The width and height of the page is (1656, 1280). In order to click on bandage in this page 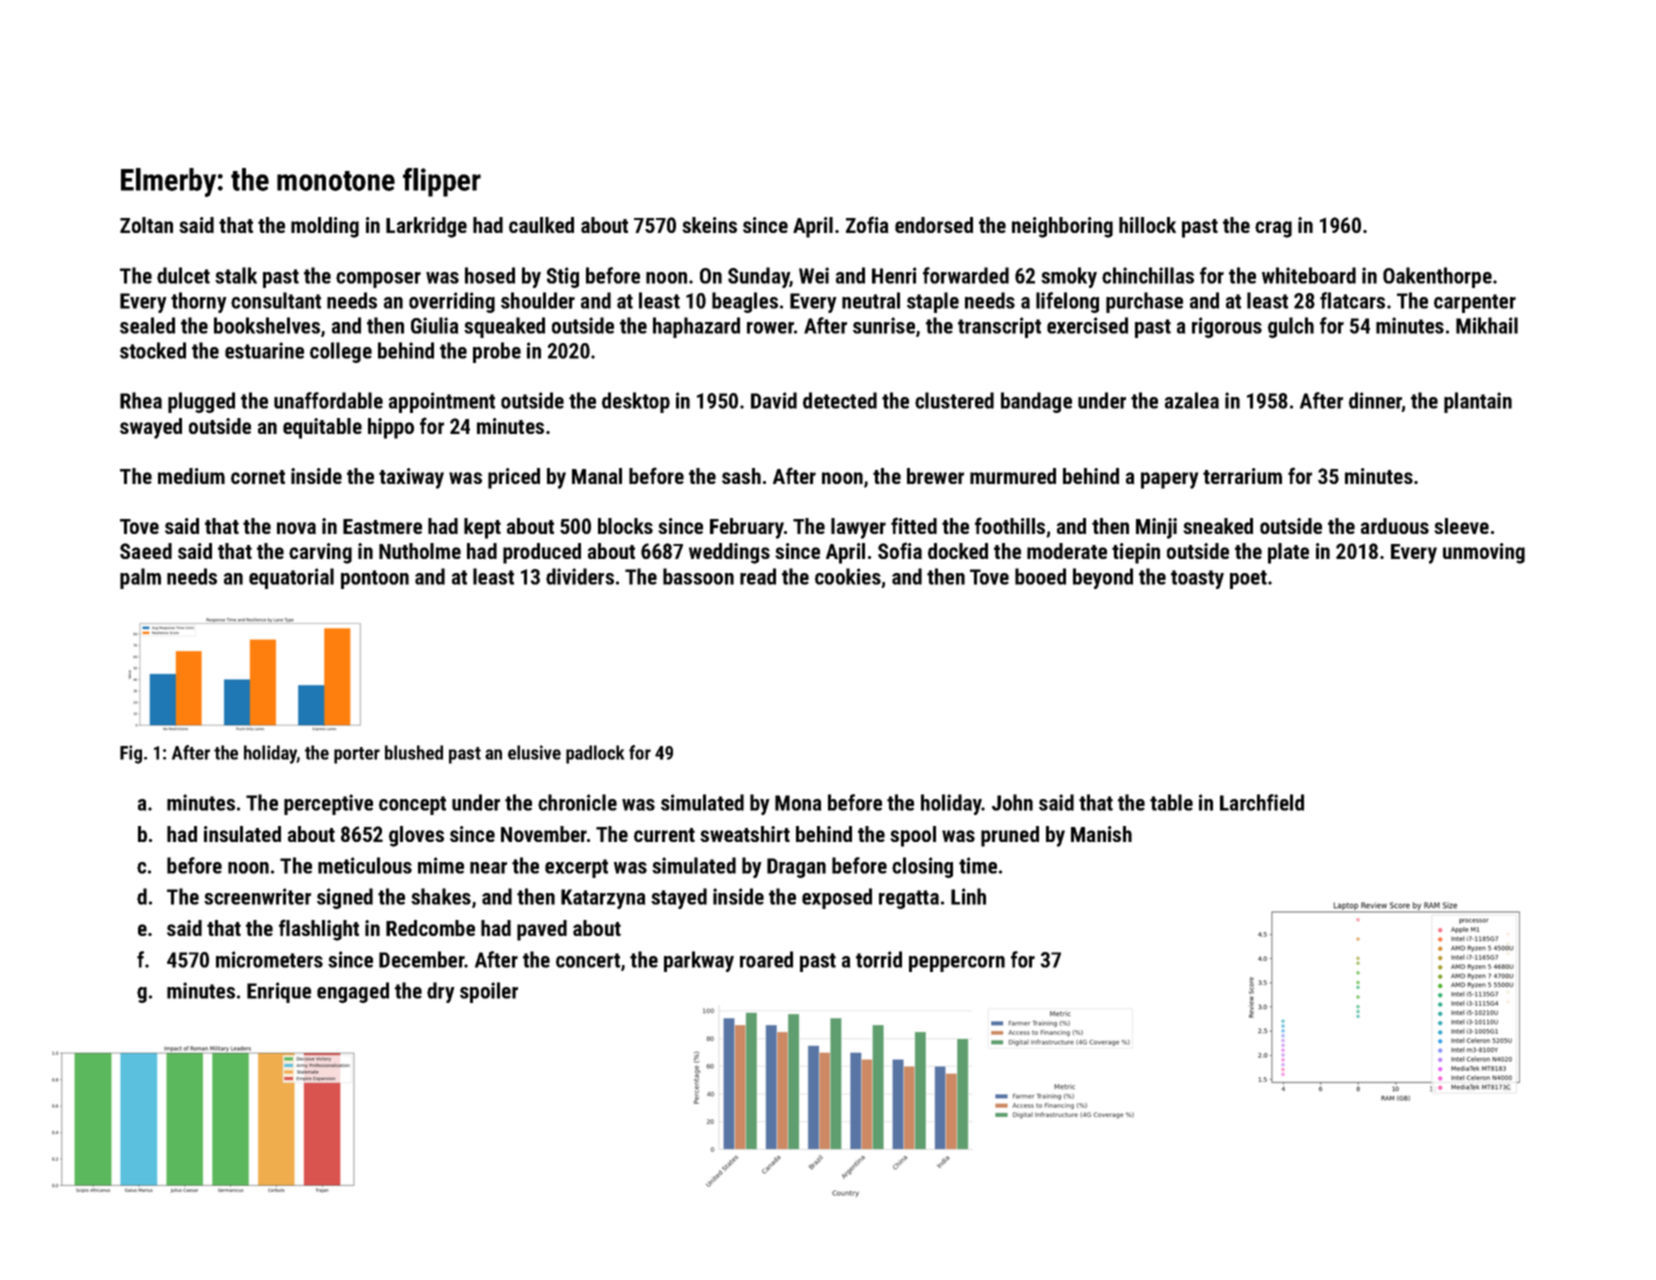, I will do `click(1036, 402)`.
